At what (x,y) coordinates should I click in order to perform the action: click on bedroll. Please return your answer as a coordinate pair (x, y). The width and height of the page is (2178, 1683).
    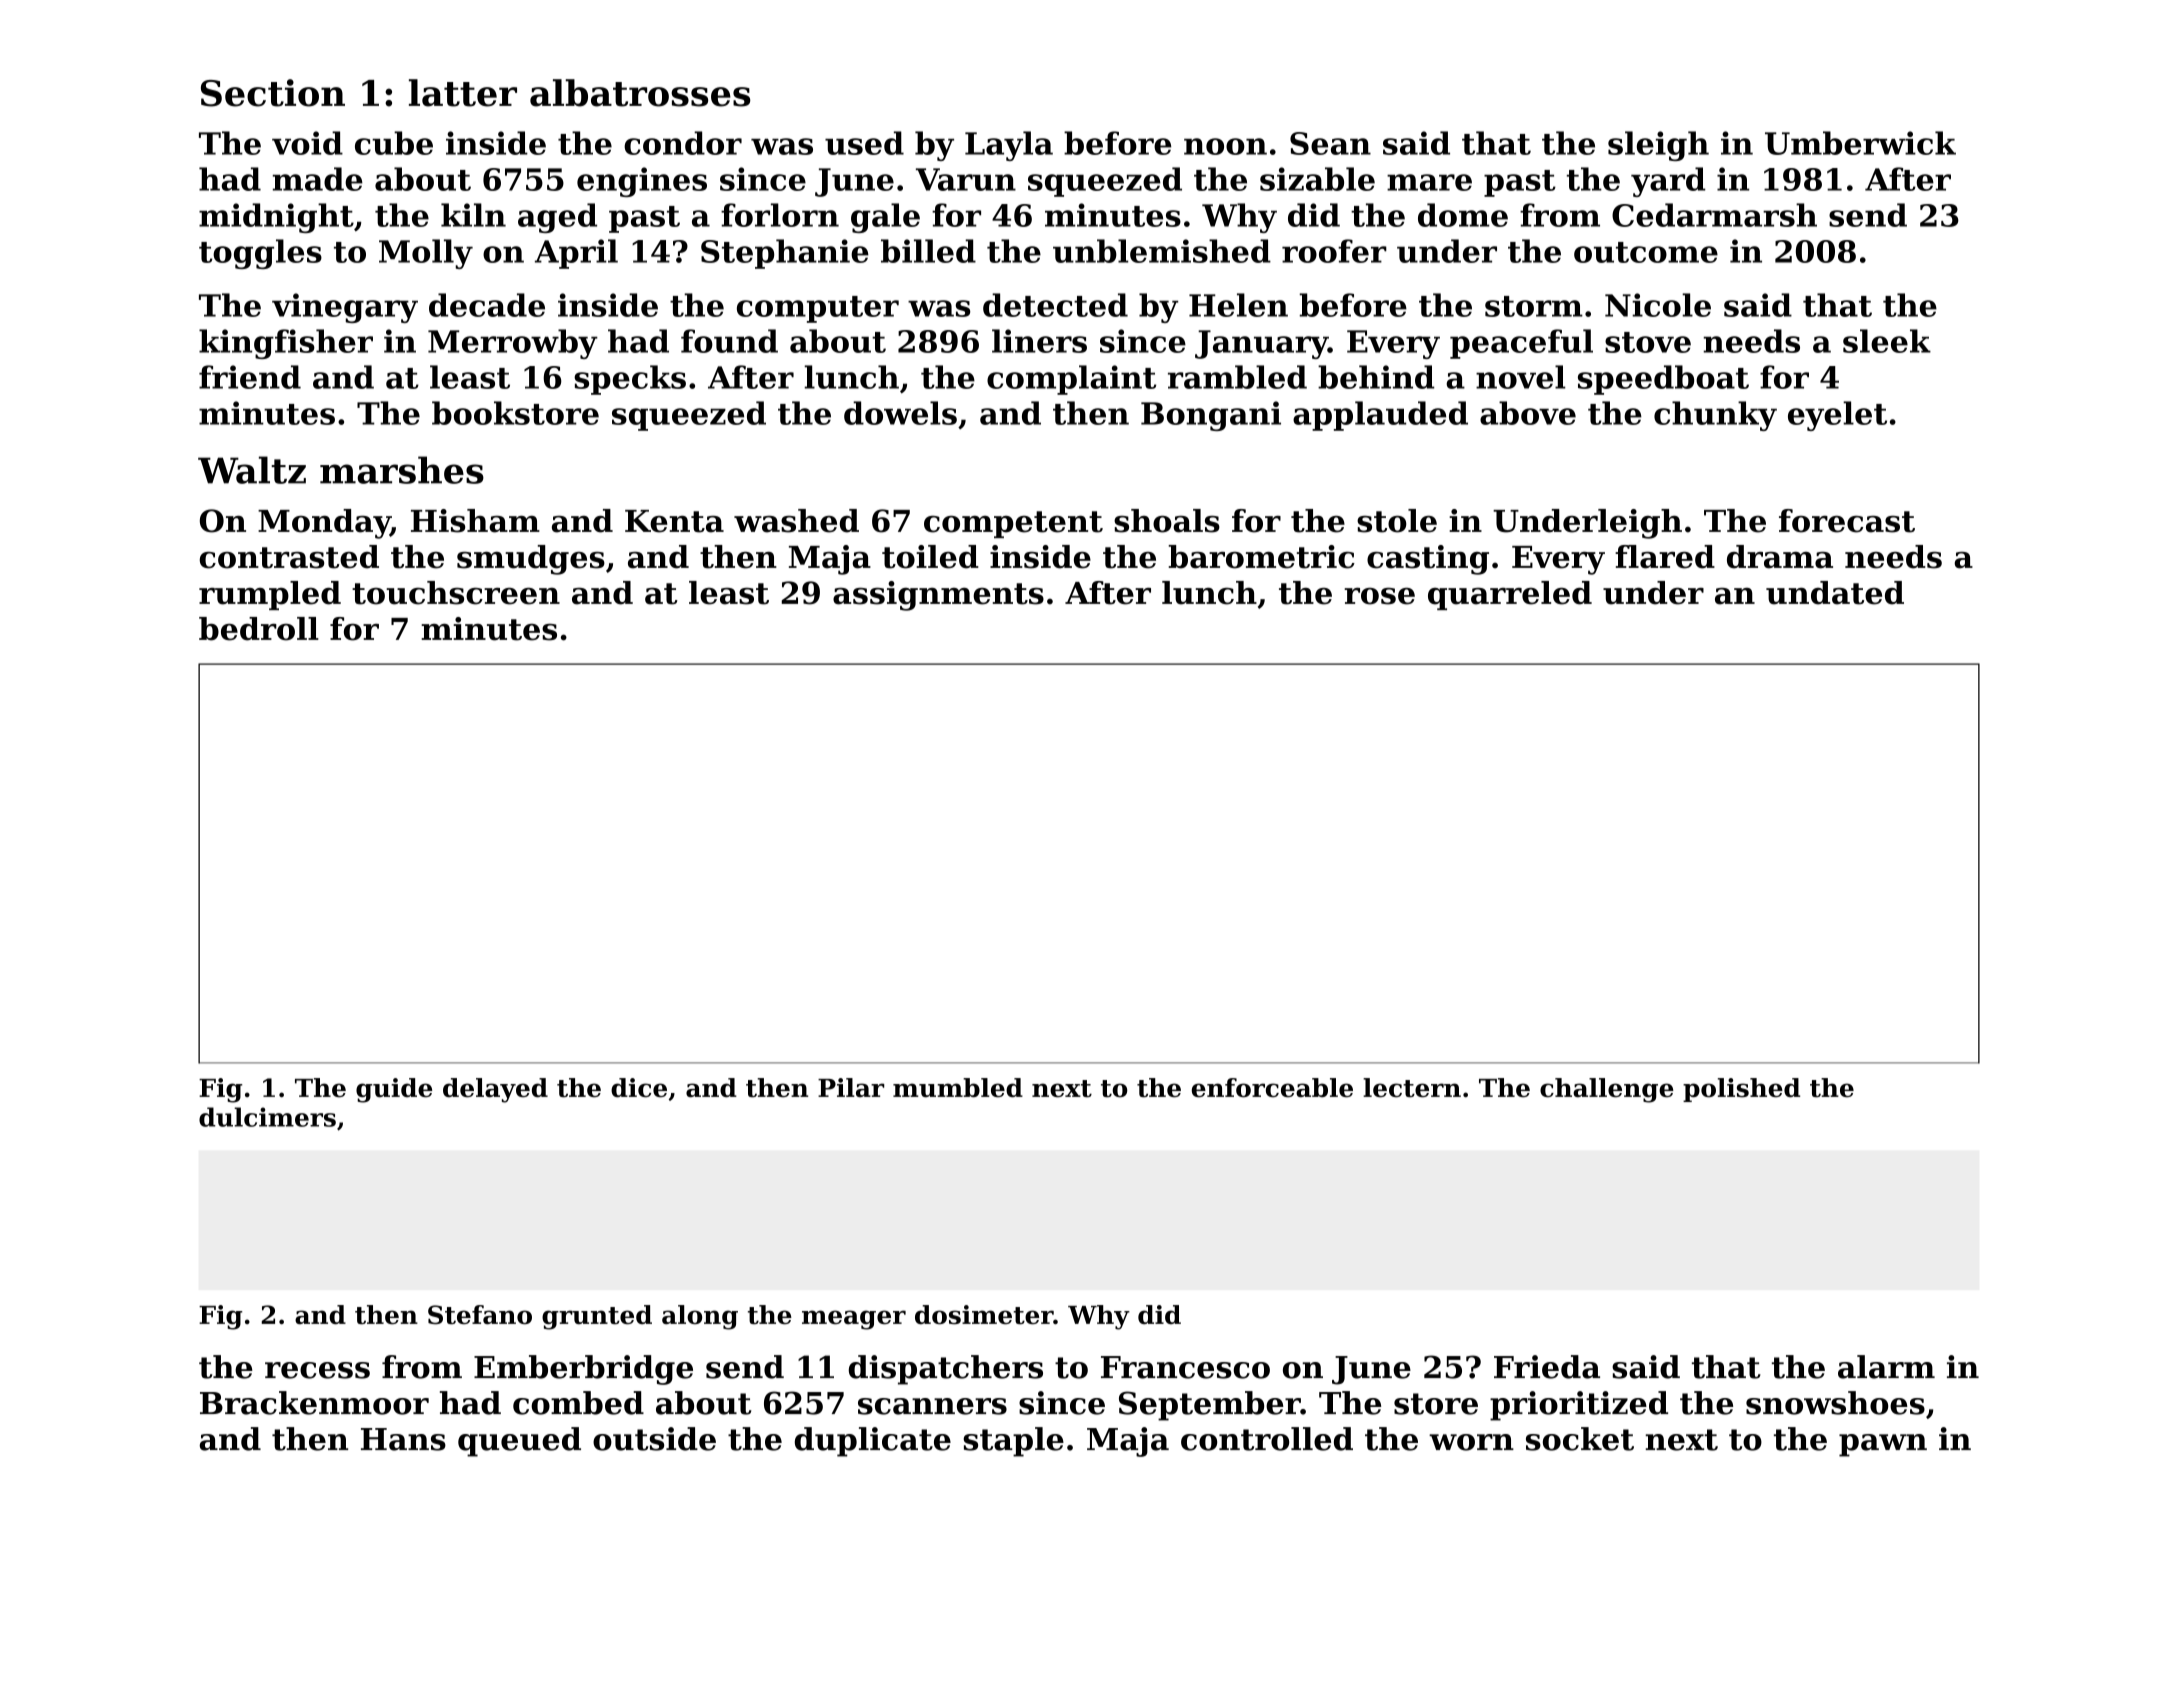
    Looking at the image, I should click on (259, 629).
